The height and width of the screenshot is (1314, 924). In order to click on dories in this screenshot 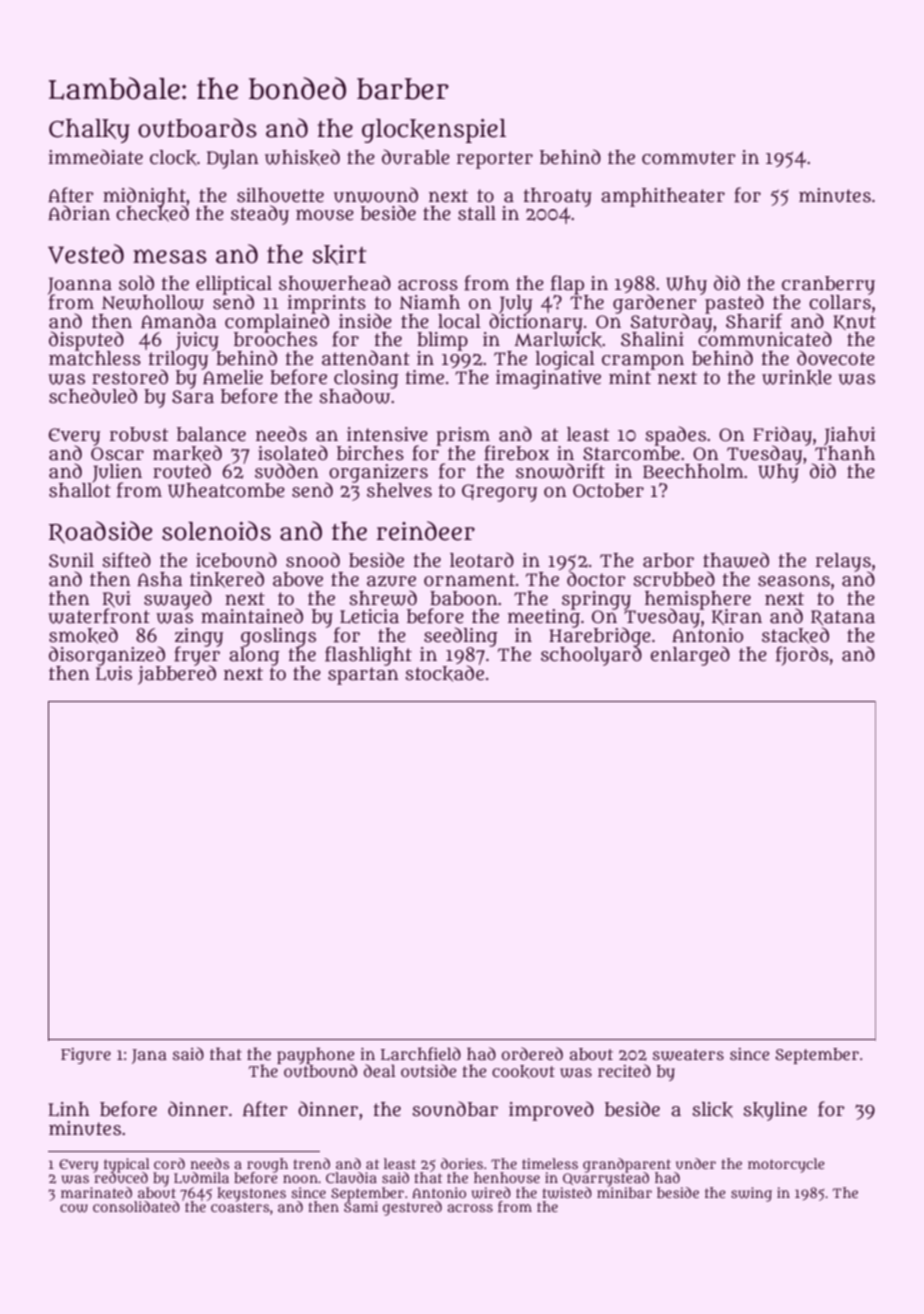, I will do `click(462, 1163)`.
